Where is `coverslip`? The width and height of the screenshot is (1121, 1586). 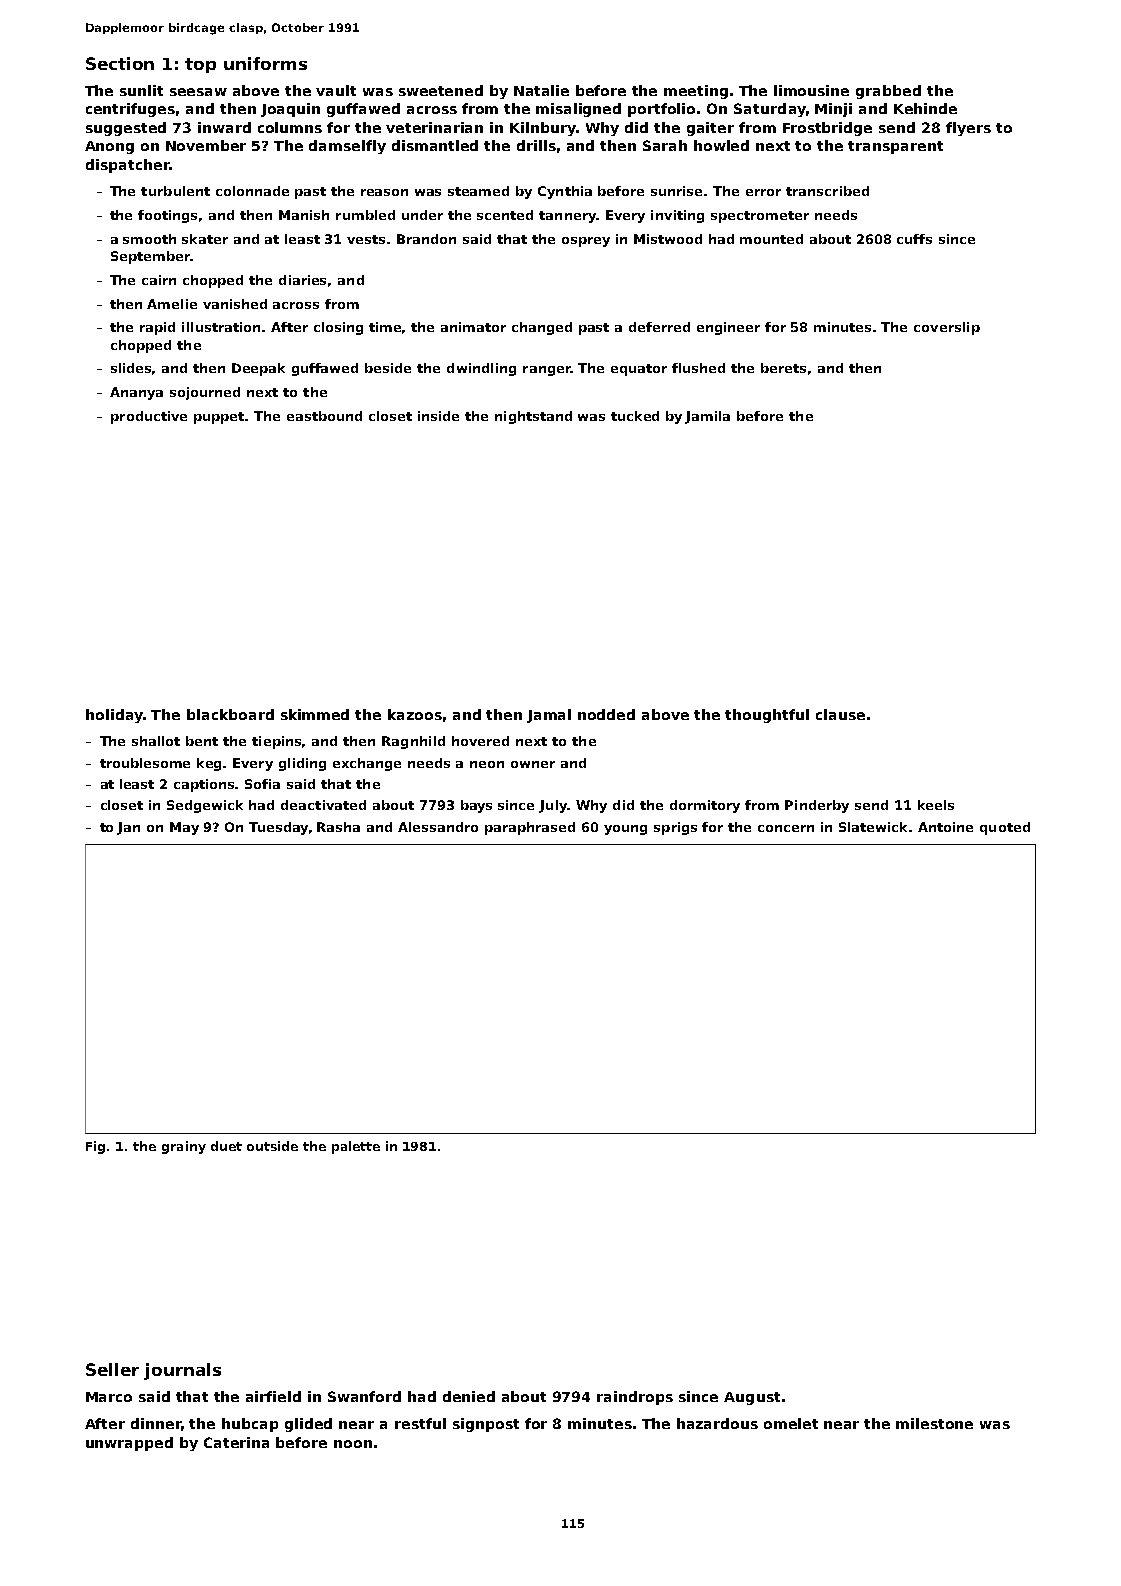 coverslip is located at coordinates (947, 328).
